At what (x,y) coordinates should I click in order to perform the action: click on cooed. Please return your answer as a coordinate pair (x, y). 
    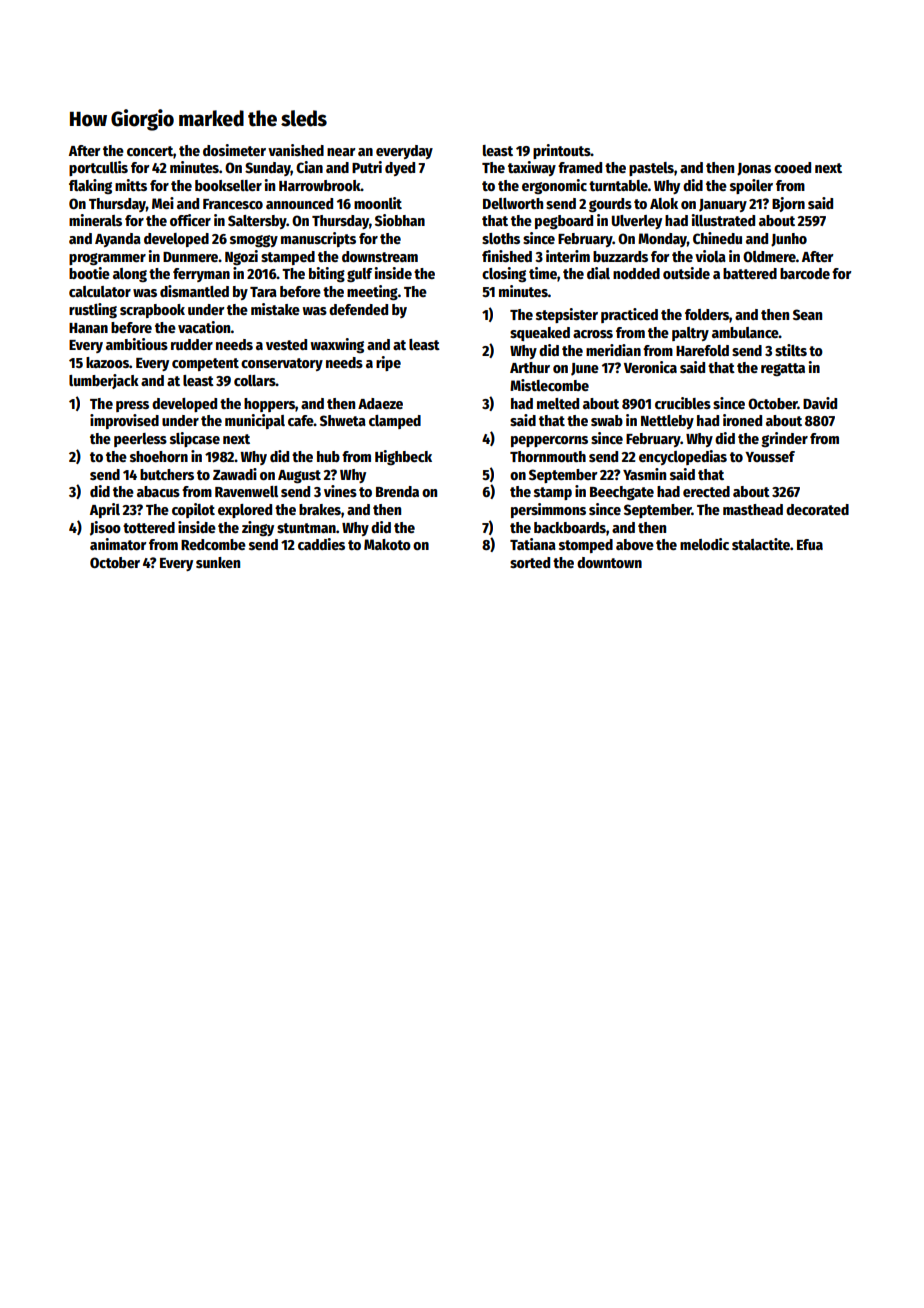
    Looking at the image, I should click on (792, 167).
